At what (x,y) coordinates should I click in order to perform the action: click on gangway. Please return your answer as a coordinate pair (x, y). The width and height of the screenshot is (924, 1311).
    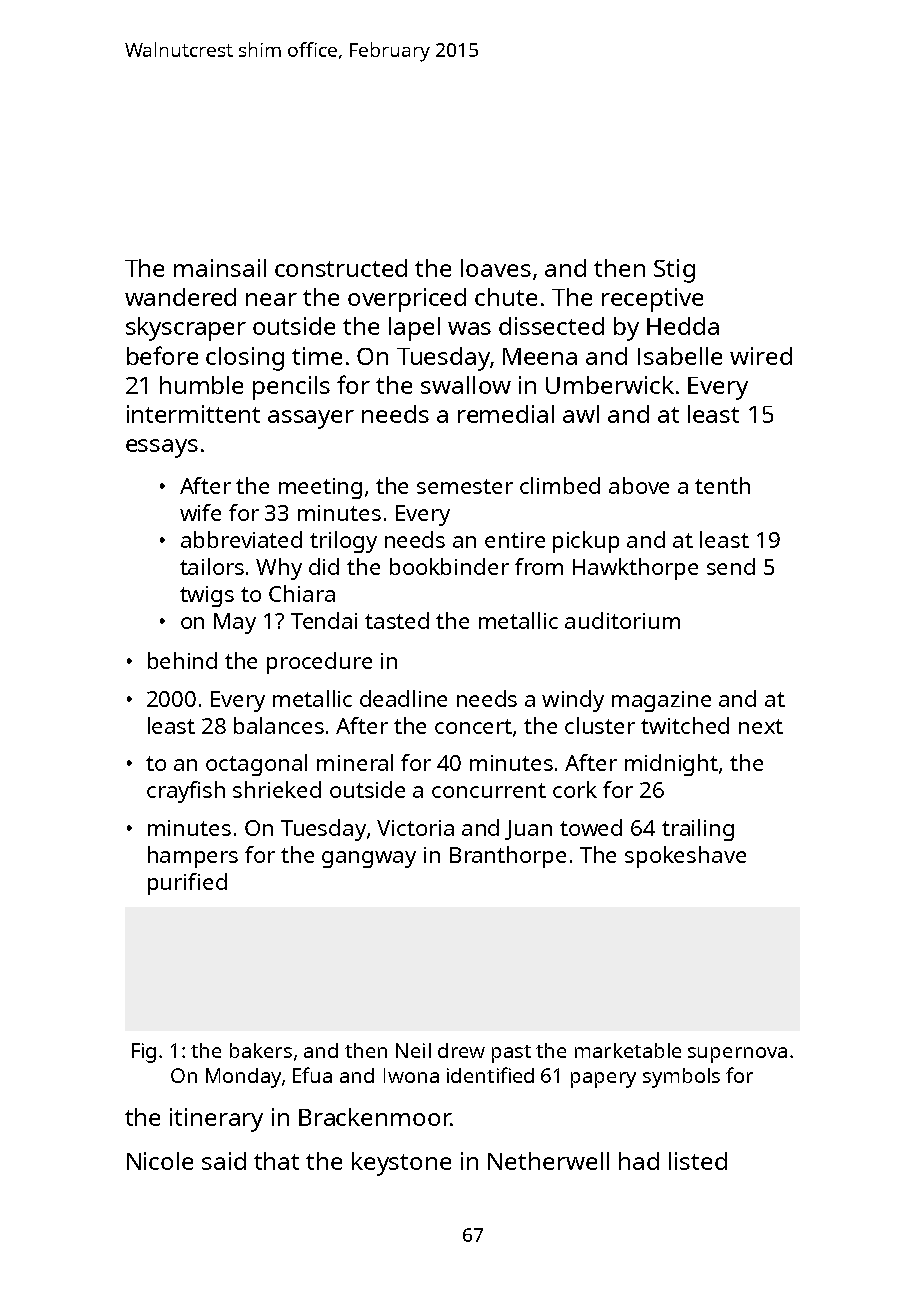
    Looking at the image, I should click on (369, 859).
